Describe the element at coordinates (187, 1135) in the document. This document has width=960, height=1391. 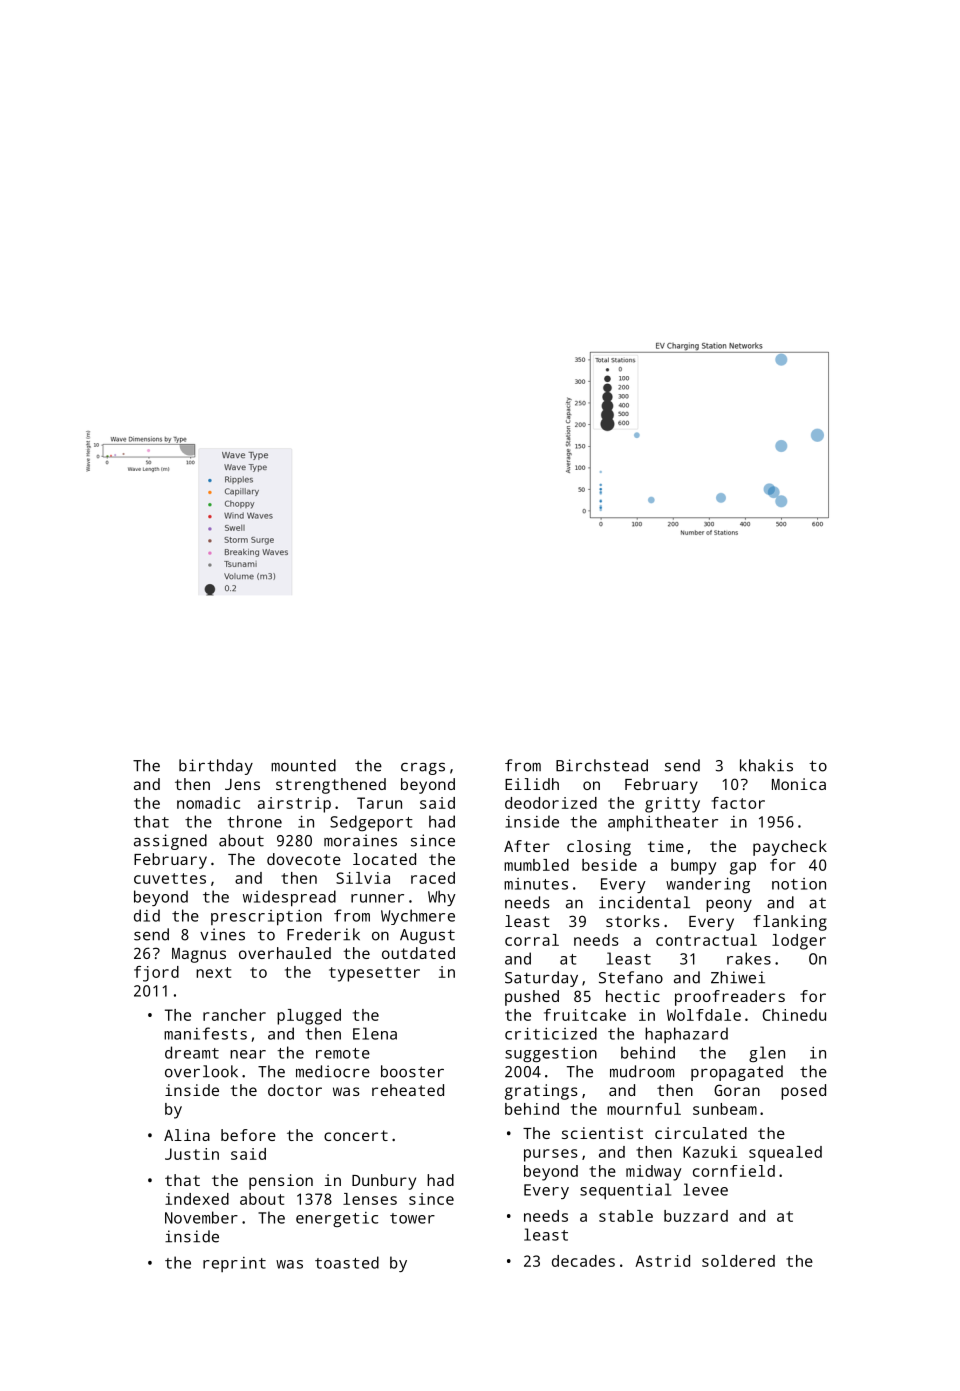
I see `Alina` at that location.
